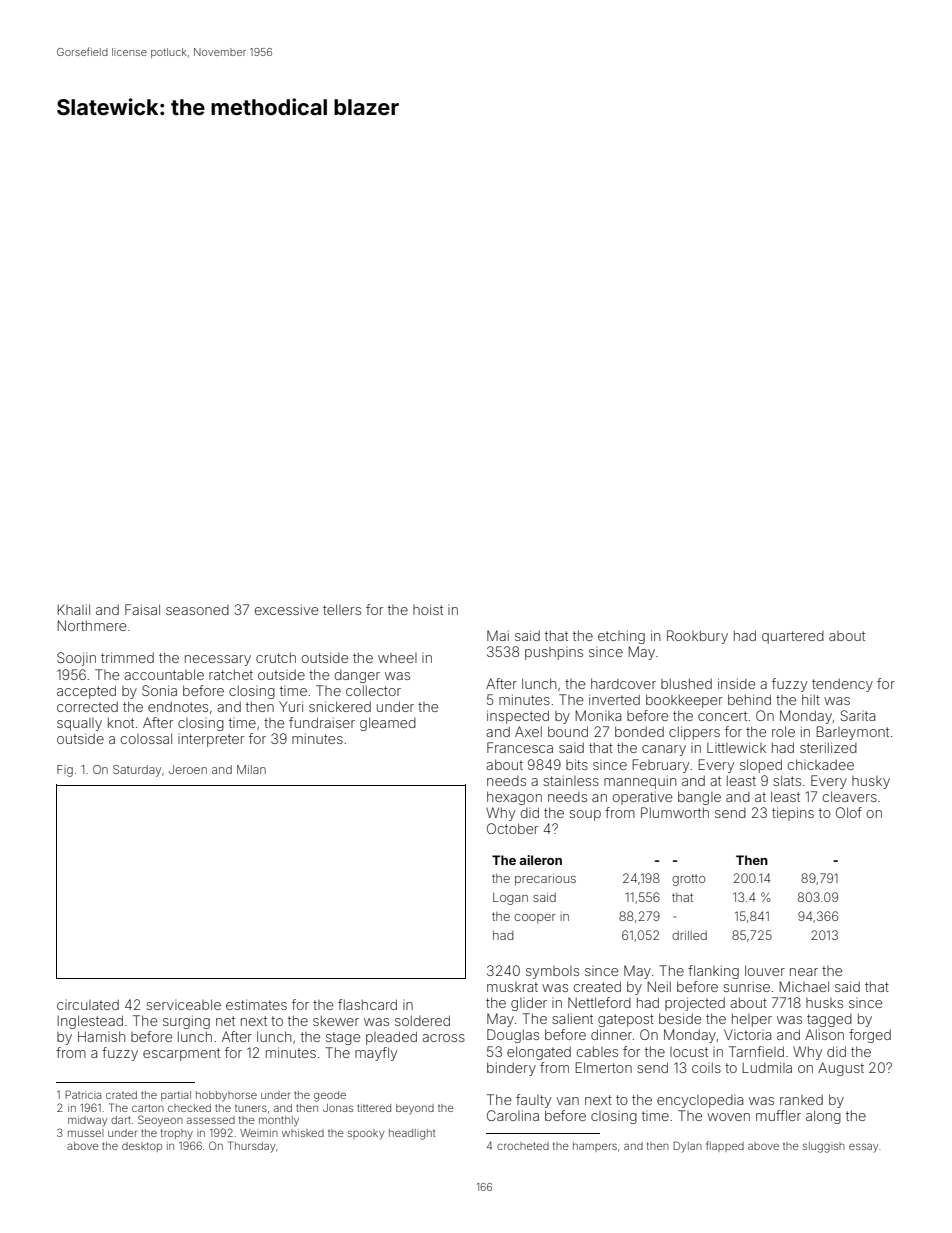 The width and height of the image is (952, 1233). What do you see at coordinates (528, 731) in the image?
I see `Axel` at bounding box center [528, 731].
